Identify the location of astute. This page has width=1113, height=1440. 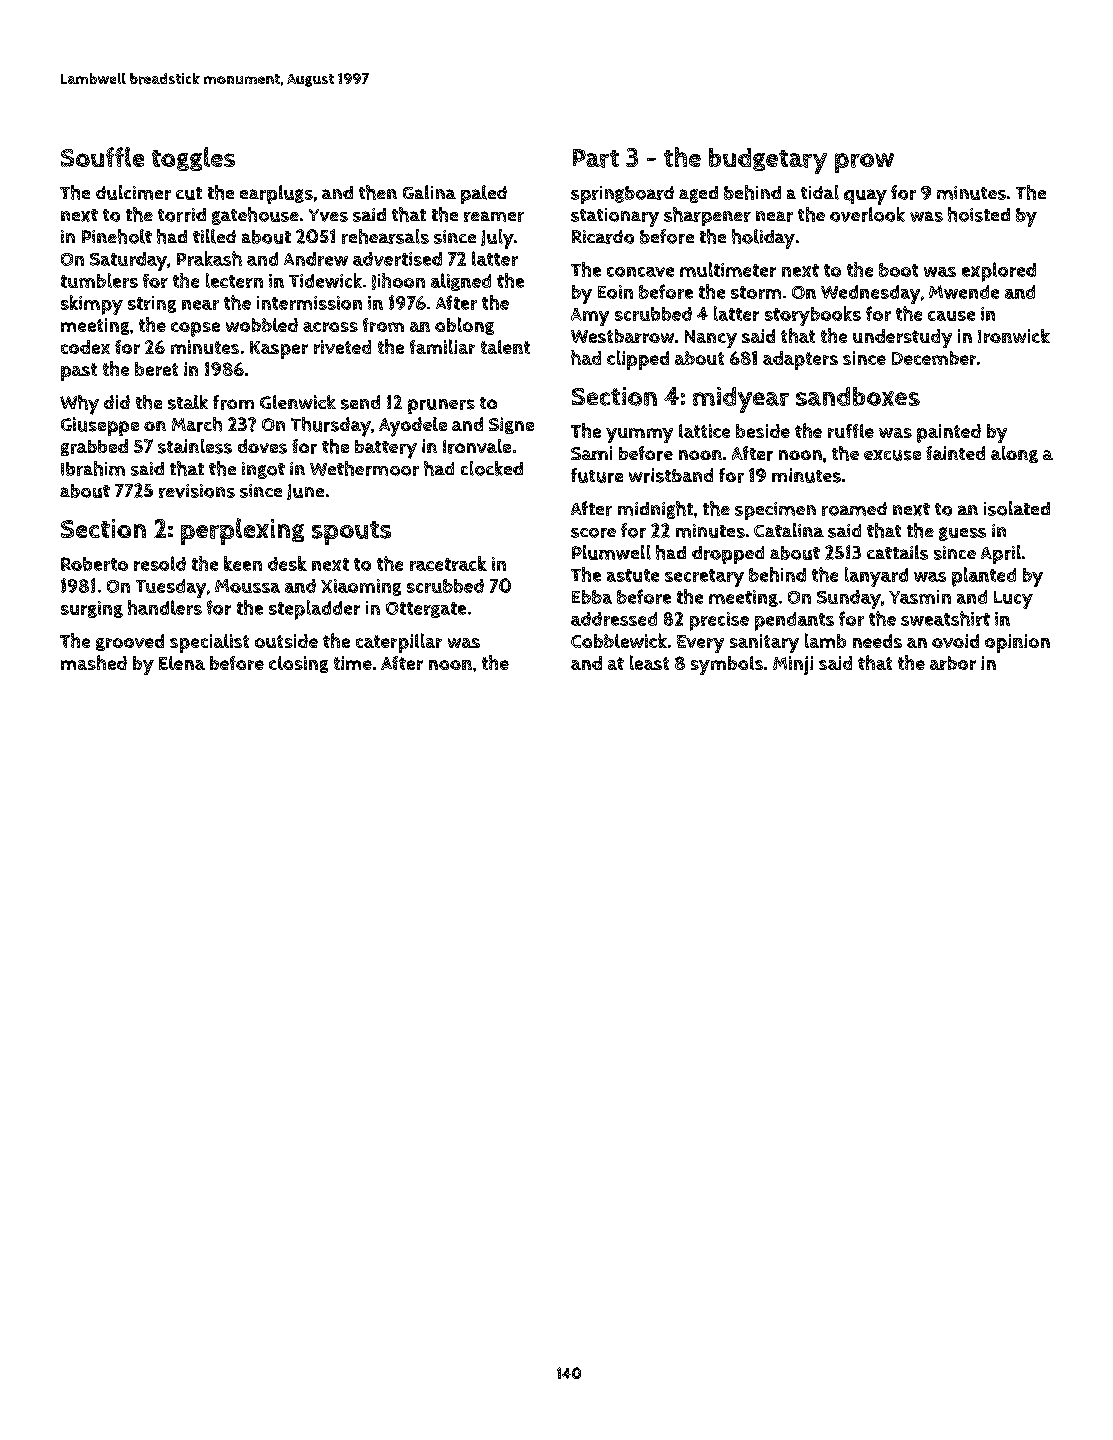
(633, 575).
